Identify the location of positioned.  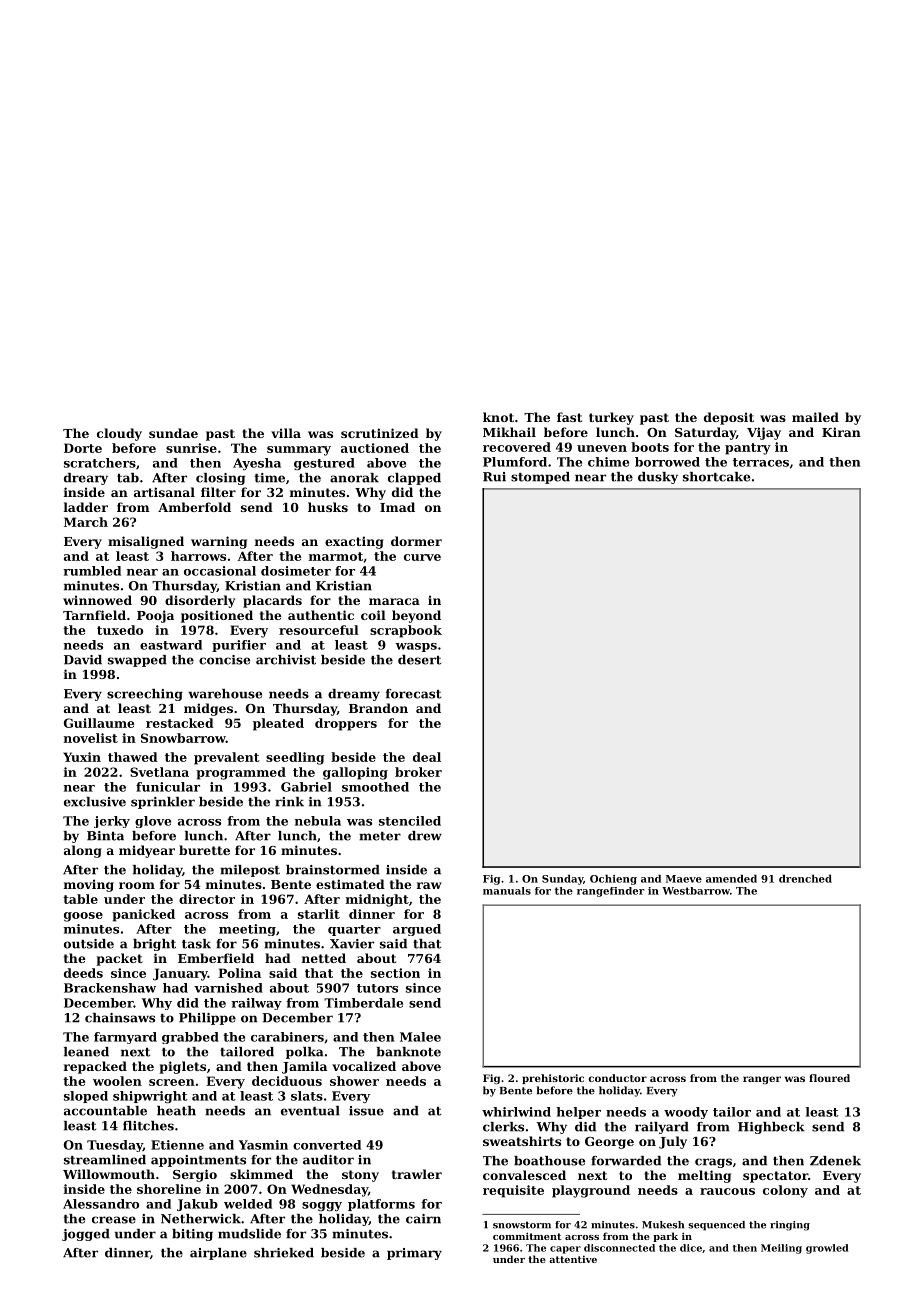
(217, 616).
